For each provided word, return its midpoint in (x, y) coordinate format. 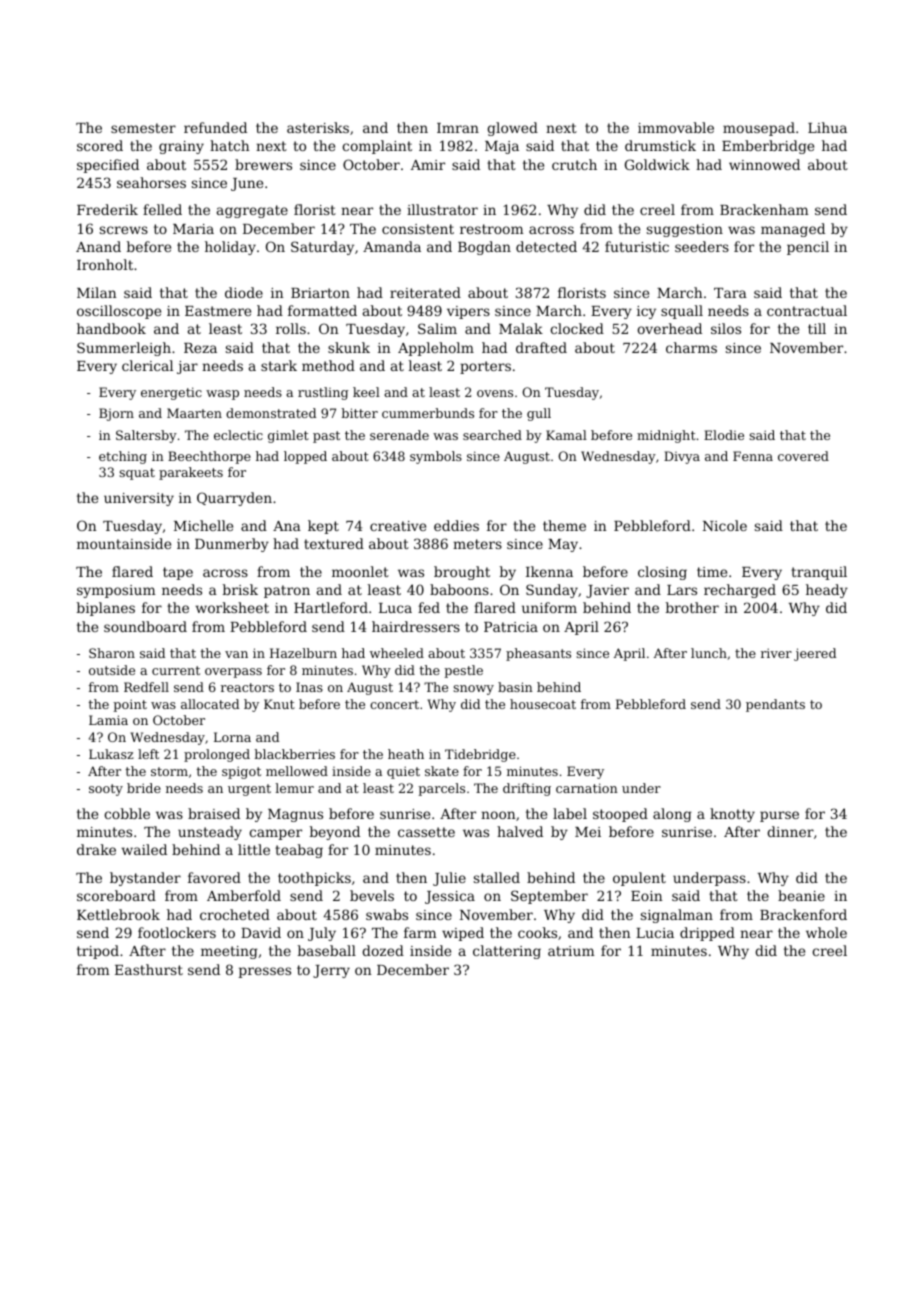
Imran (458, 128)
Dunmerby (232, 545)
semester (143, 128)
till (817, 328)
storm (169, 771)
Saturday (322, 248)
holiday (230, 248)
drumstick (660, 145)
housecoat (543, 704)
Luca (395, 608)
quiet (403, 772)
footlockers (177, 932)
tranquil (819, 573)
